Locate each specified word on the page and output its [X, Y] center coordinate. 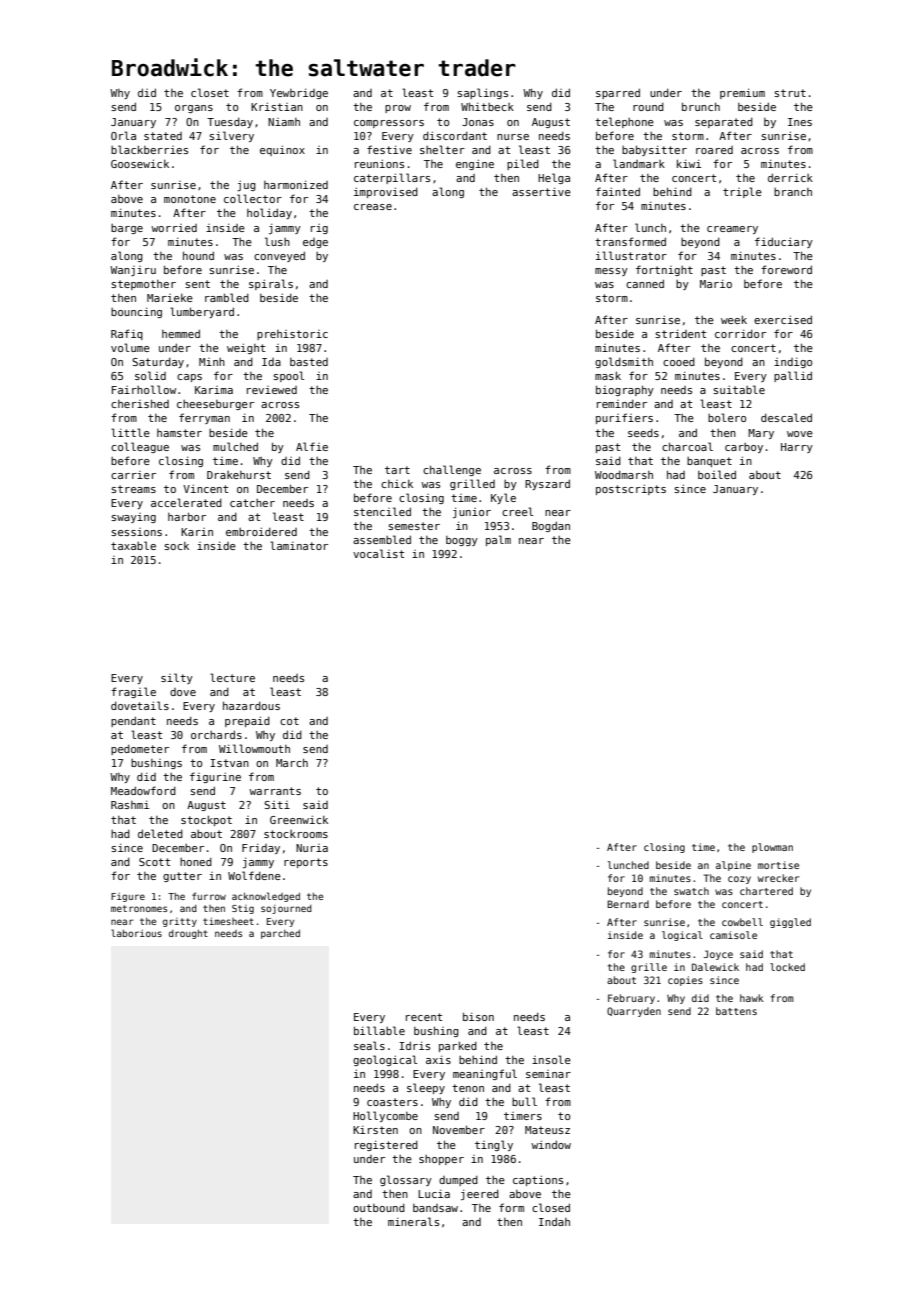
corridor [740, 333]
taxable [133, 545]
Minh [212, 362]
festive [389, 149]
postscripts [631, 489]
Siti [277, 805]
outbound [379, 1207]
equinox [282, 150]
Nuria [312, 848]
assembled [382, 539]
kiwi [689, 163]
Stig [243, 909]
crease [373, 207]
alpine [733, 866]
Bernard [628, 904]
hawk [752, 998]
